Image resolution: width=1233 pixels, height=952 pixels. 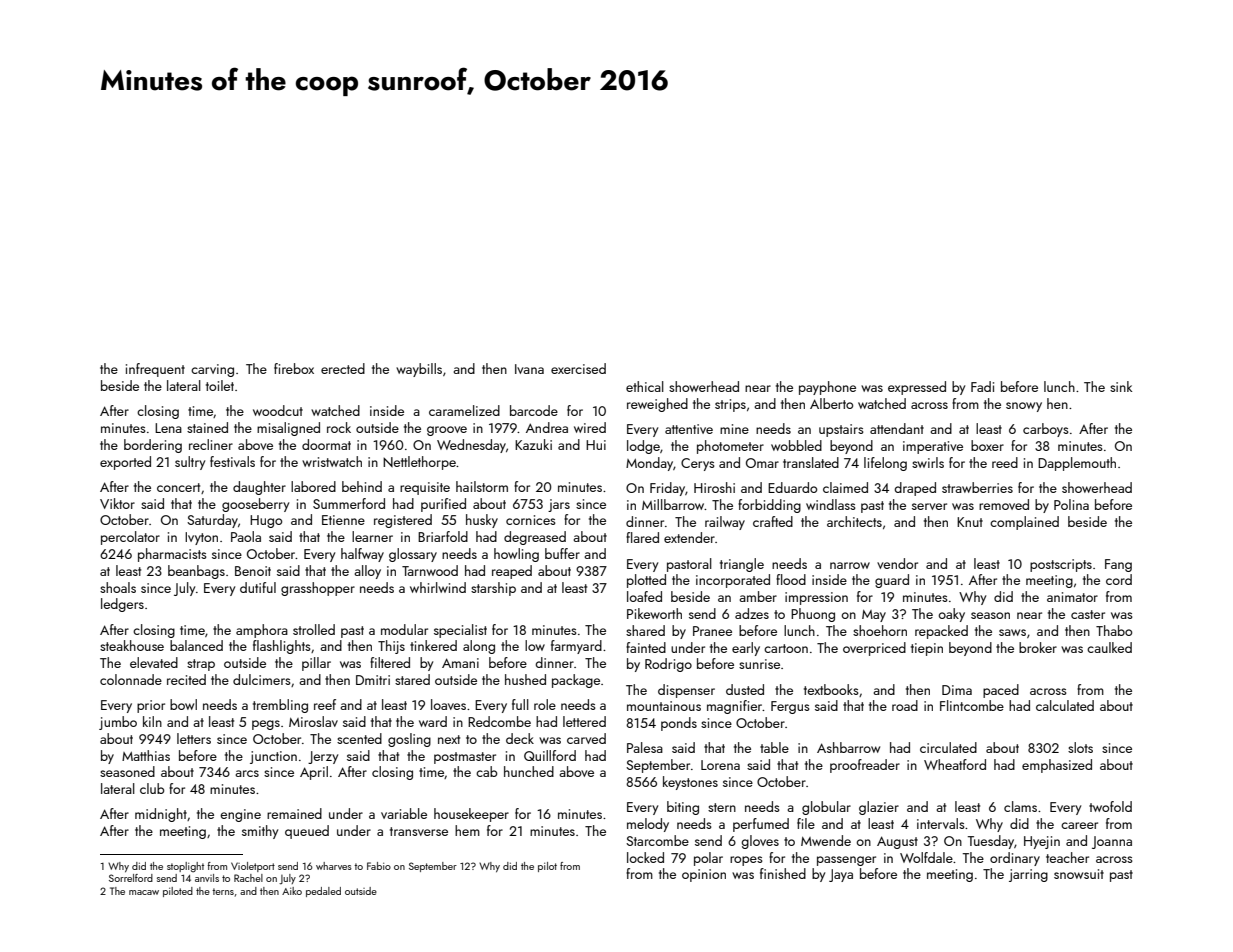 I want to click on sink, so click(x=1121, y=386).
